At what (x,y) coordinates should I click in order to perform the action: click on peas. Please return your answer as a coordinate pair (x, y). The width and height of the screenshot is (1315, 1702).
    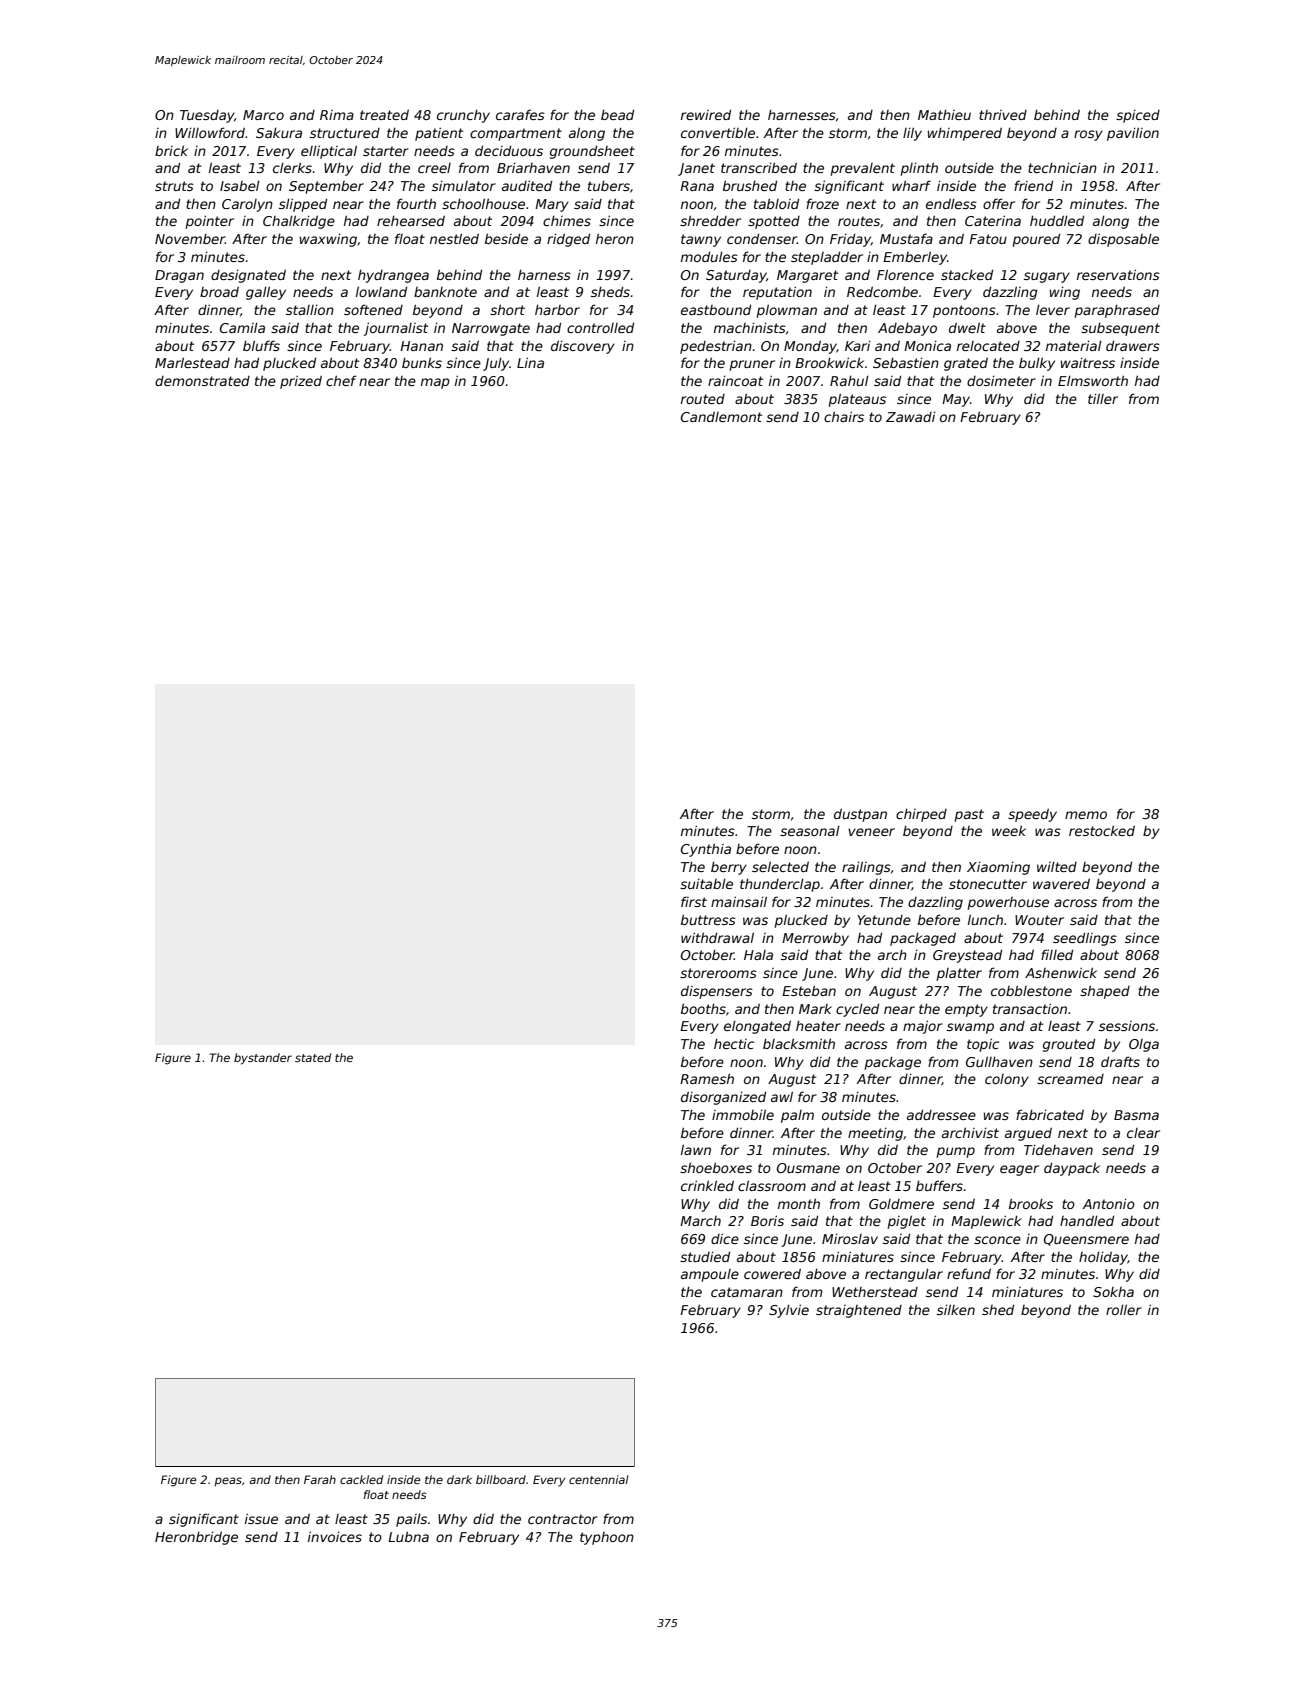
    Looking at the image, I should click on (228, 1481).
